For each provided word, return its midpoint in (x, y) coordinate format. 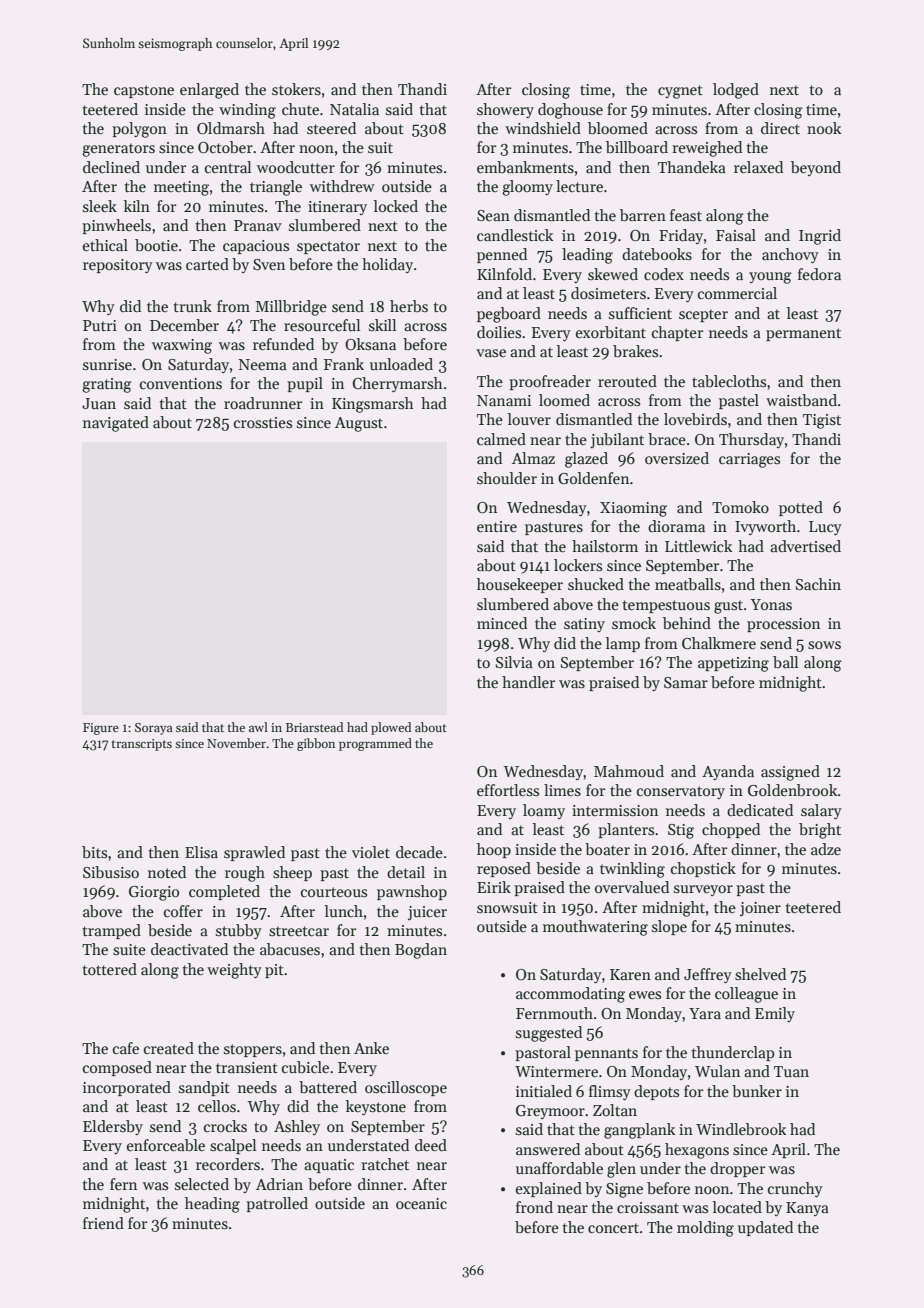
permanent (803, 334)
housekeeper (520, 585)
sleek (100, 206)
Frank (344, 364)
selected (202, 1184)
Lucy (825, 528)
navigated (116, 424)
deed (431, 1145)
